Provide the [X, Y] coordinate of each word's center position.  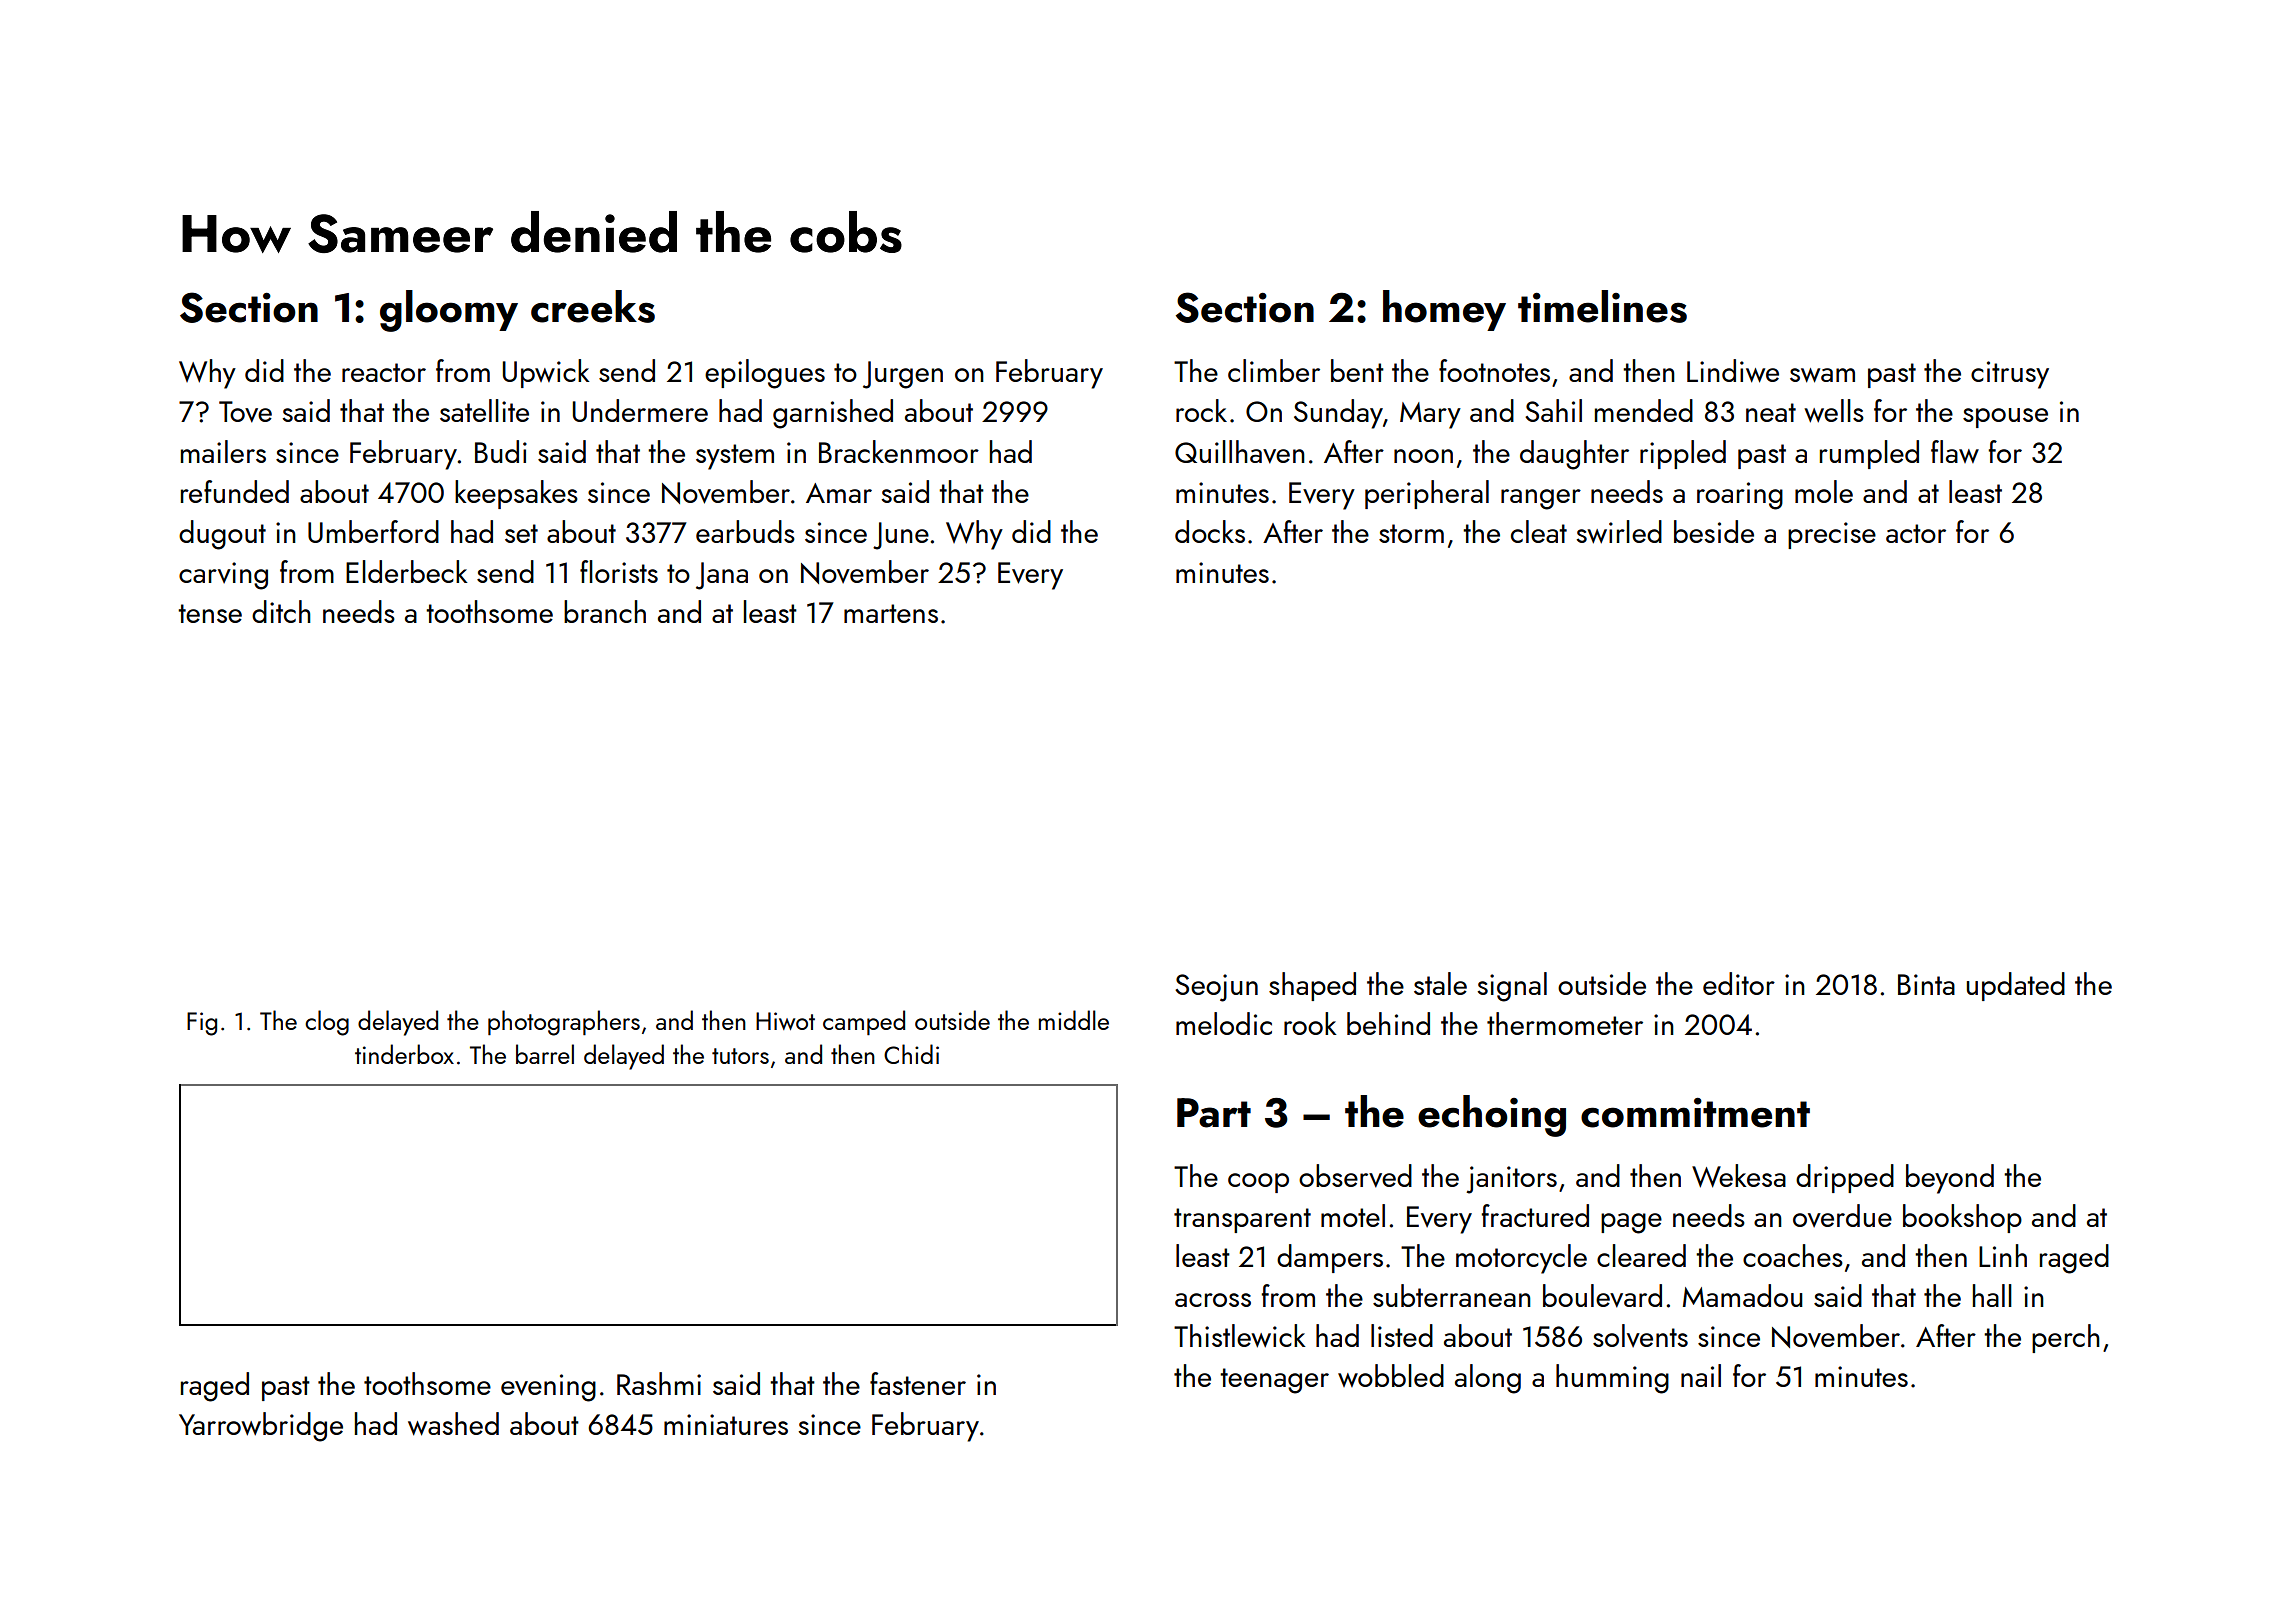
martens [891, 613]
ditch [281, 611]
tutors [740, 1056]
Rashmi [659, 1383]
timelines [1602, 306]
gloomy [449, 311]
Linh [2003, 1255]
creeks [593, 306]
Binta [1926, 984]
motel [1353, 1215]
